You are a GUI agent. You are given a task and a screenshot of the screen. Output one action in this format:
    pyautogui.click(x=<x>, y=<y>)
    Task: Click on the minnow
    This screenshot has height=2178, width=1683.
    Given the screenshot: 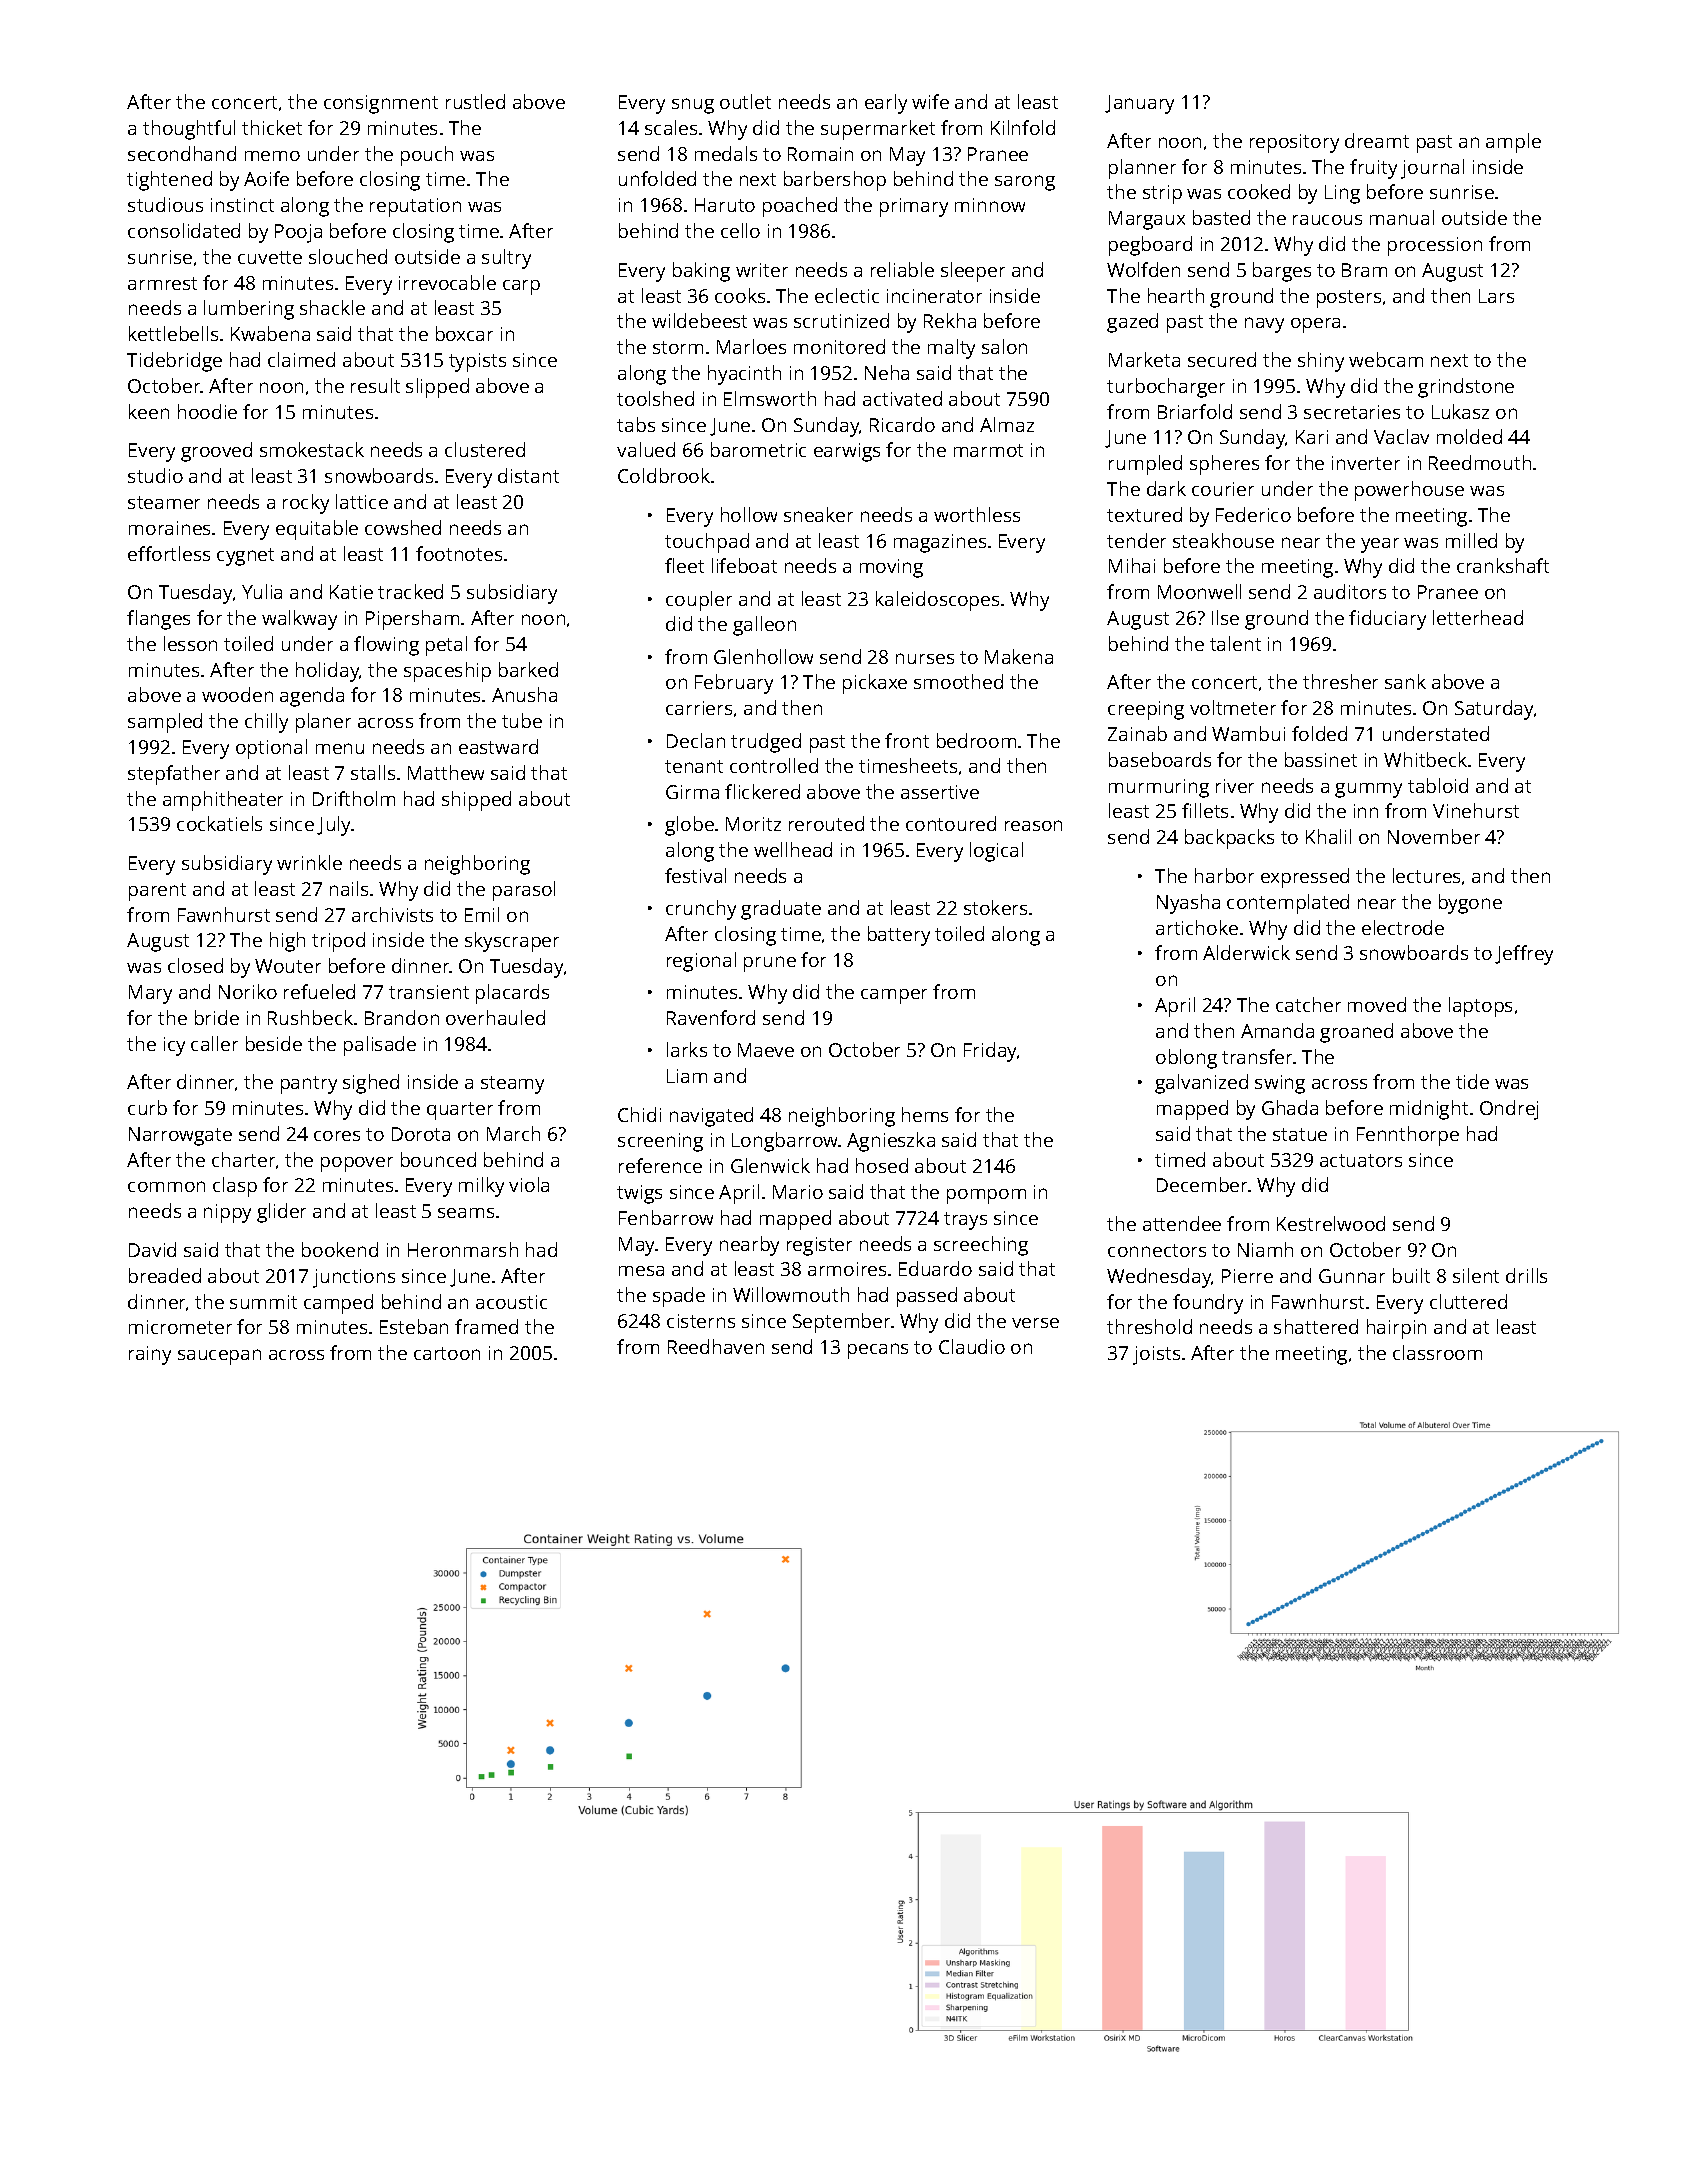 What is the action you would take?
    pyautogui.click(x=990, y=205)
